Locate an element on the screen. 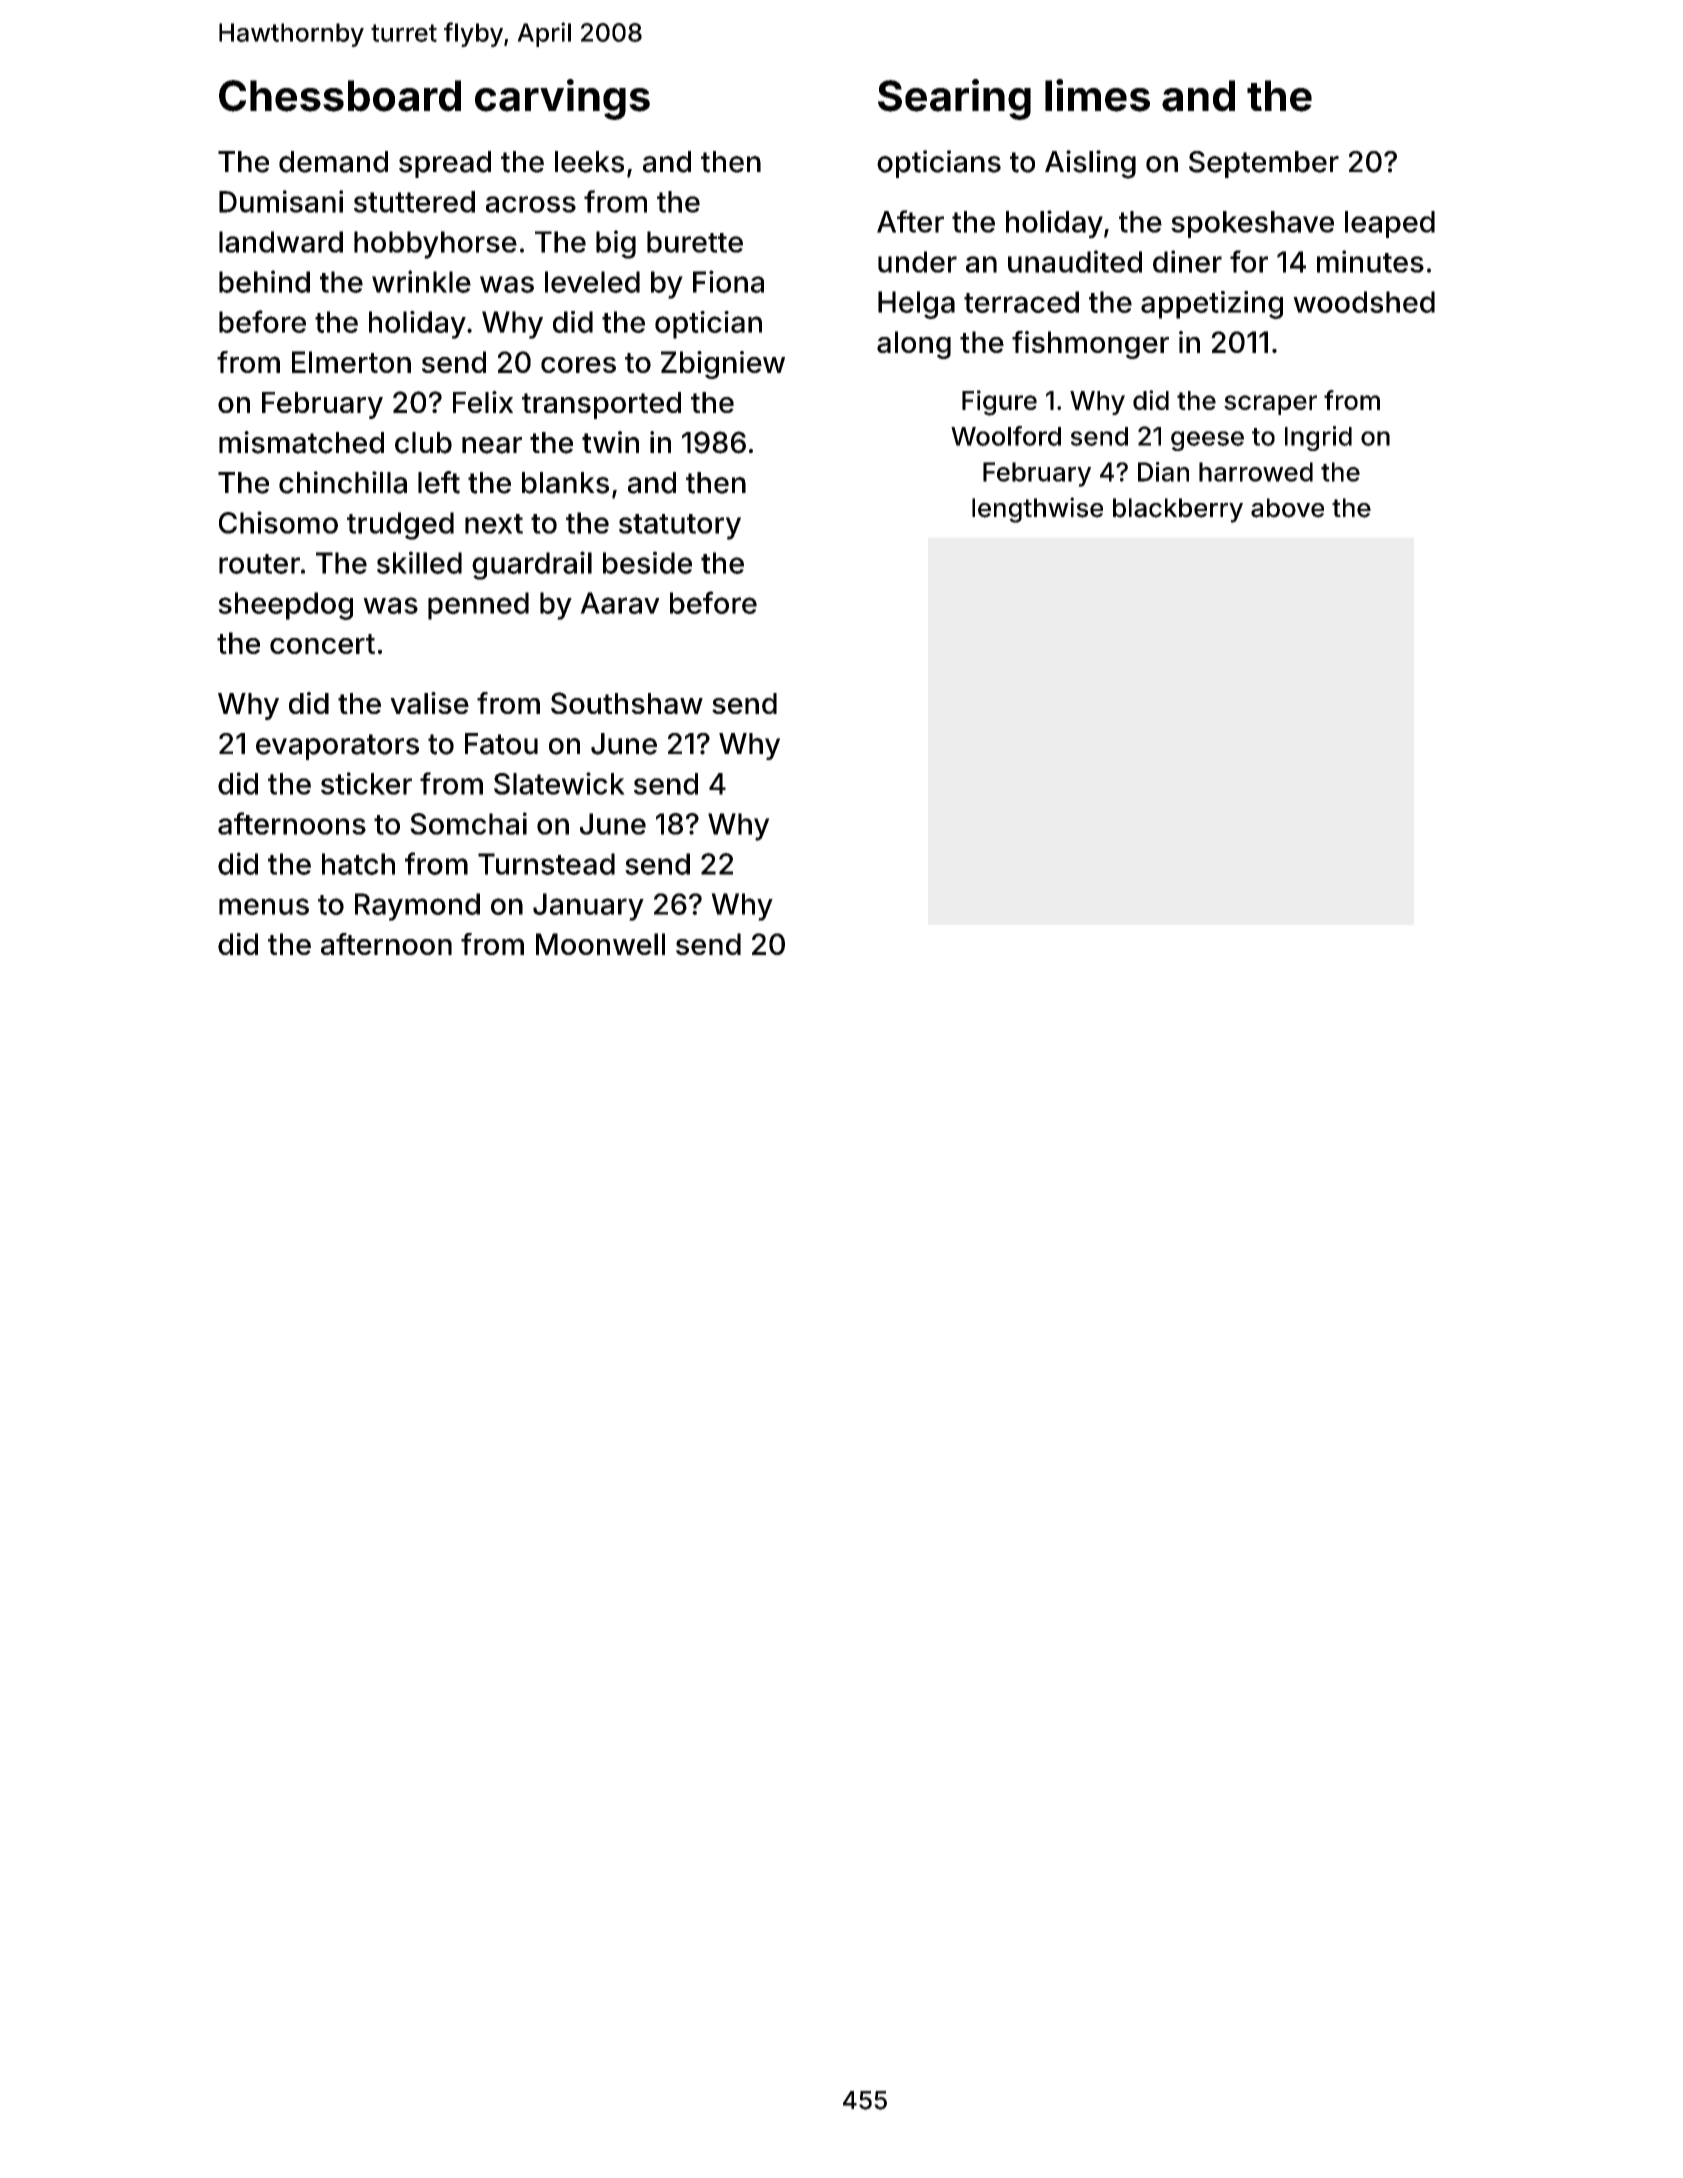 The height and width of the screenshot is (2178, 1683). burette is located at coordinates (695, 242).
